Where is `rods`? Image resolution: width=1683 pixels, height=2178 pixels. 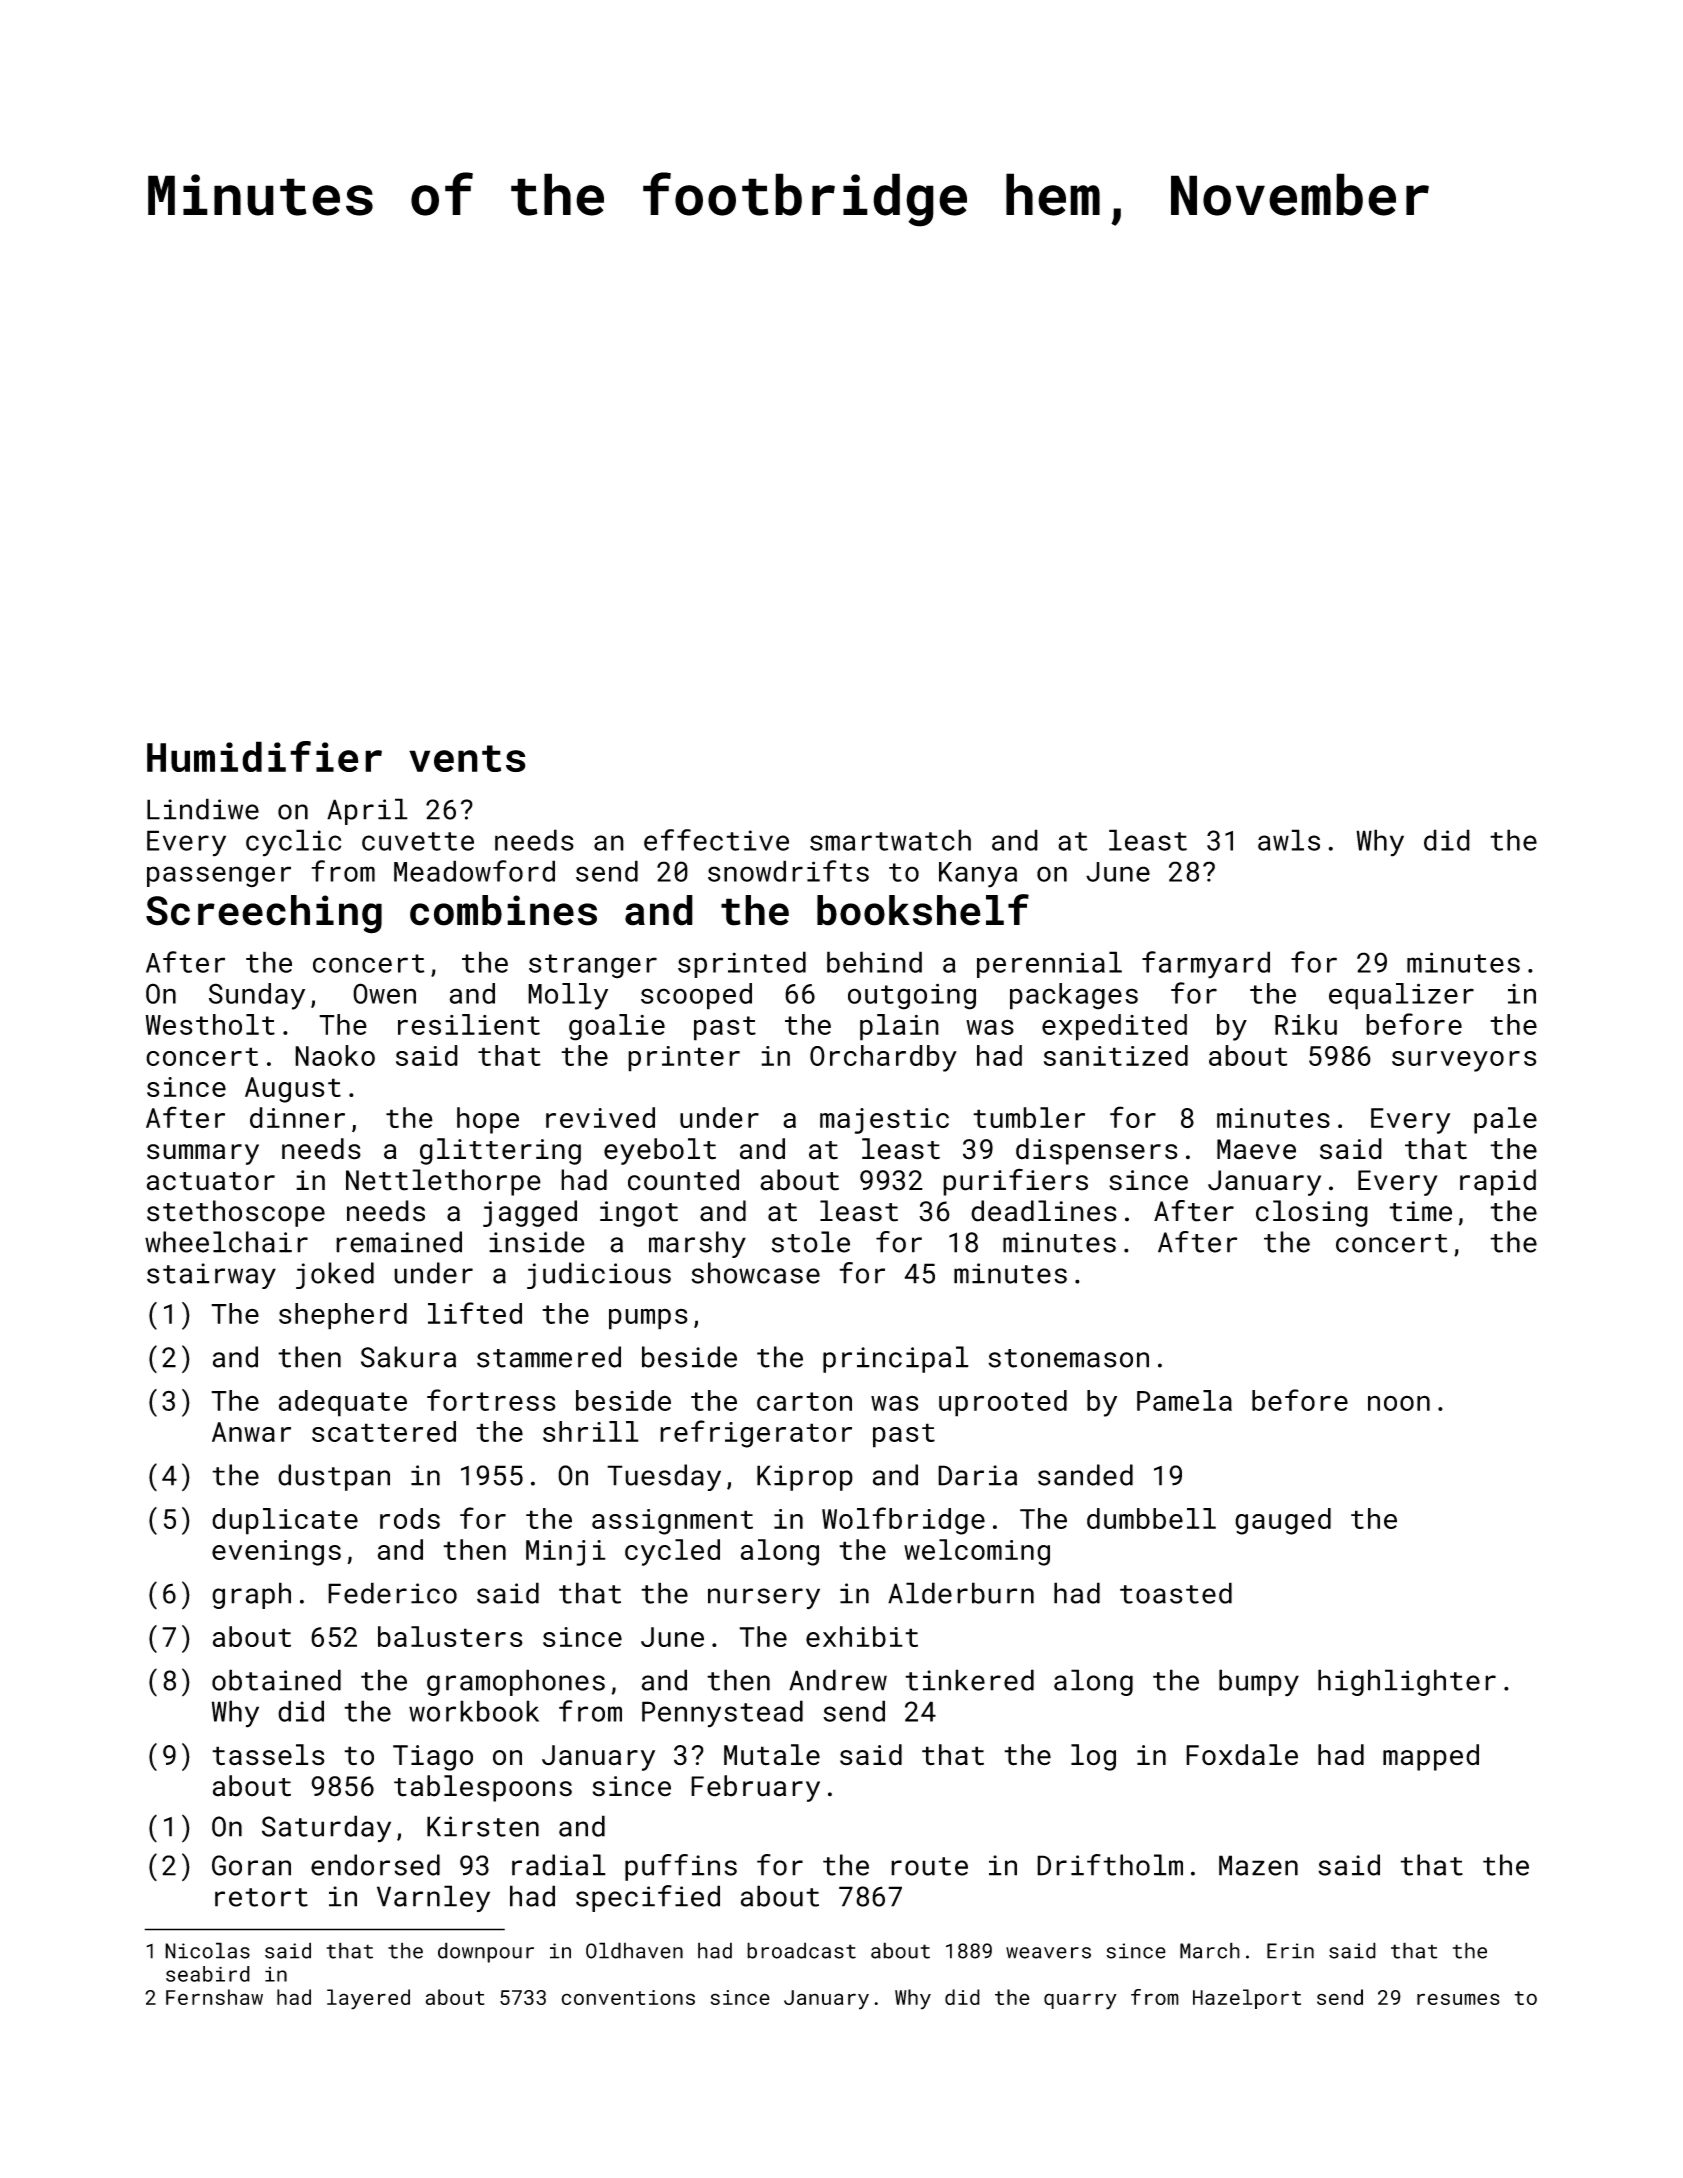
rods is located at coordinates (410, 1518).
